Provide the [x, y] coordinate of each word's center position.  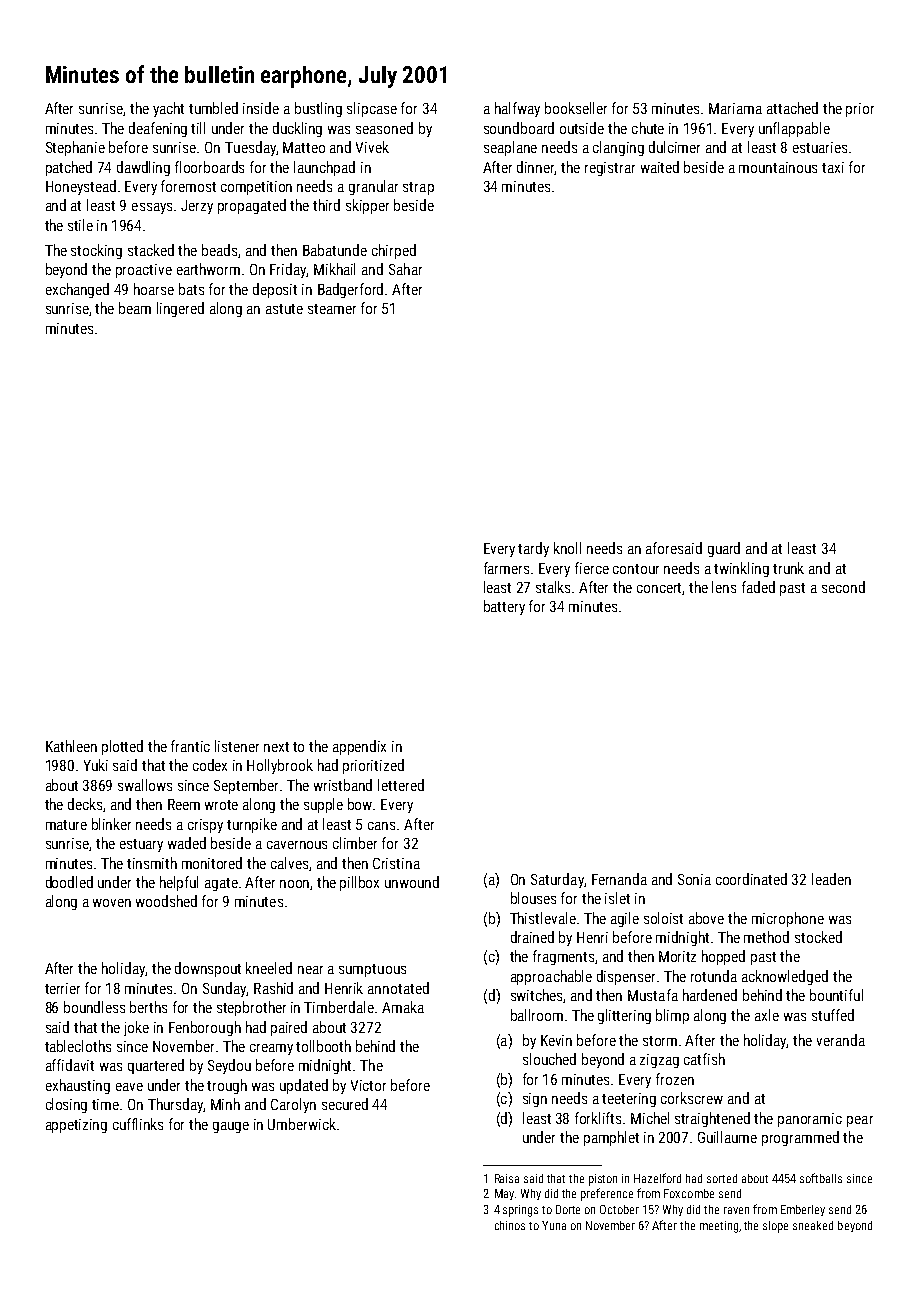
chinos [510, 1225]
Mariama [735, 108]
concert [660, 589]
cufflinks [138, 1124]
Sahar [405, 269]
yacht [168, 109]
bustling [318, 109]
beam [135, 308]
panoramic [810, 1120]
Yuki [96, 765]
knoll [567, 548]
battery [504, 607]
